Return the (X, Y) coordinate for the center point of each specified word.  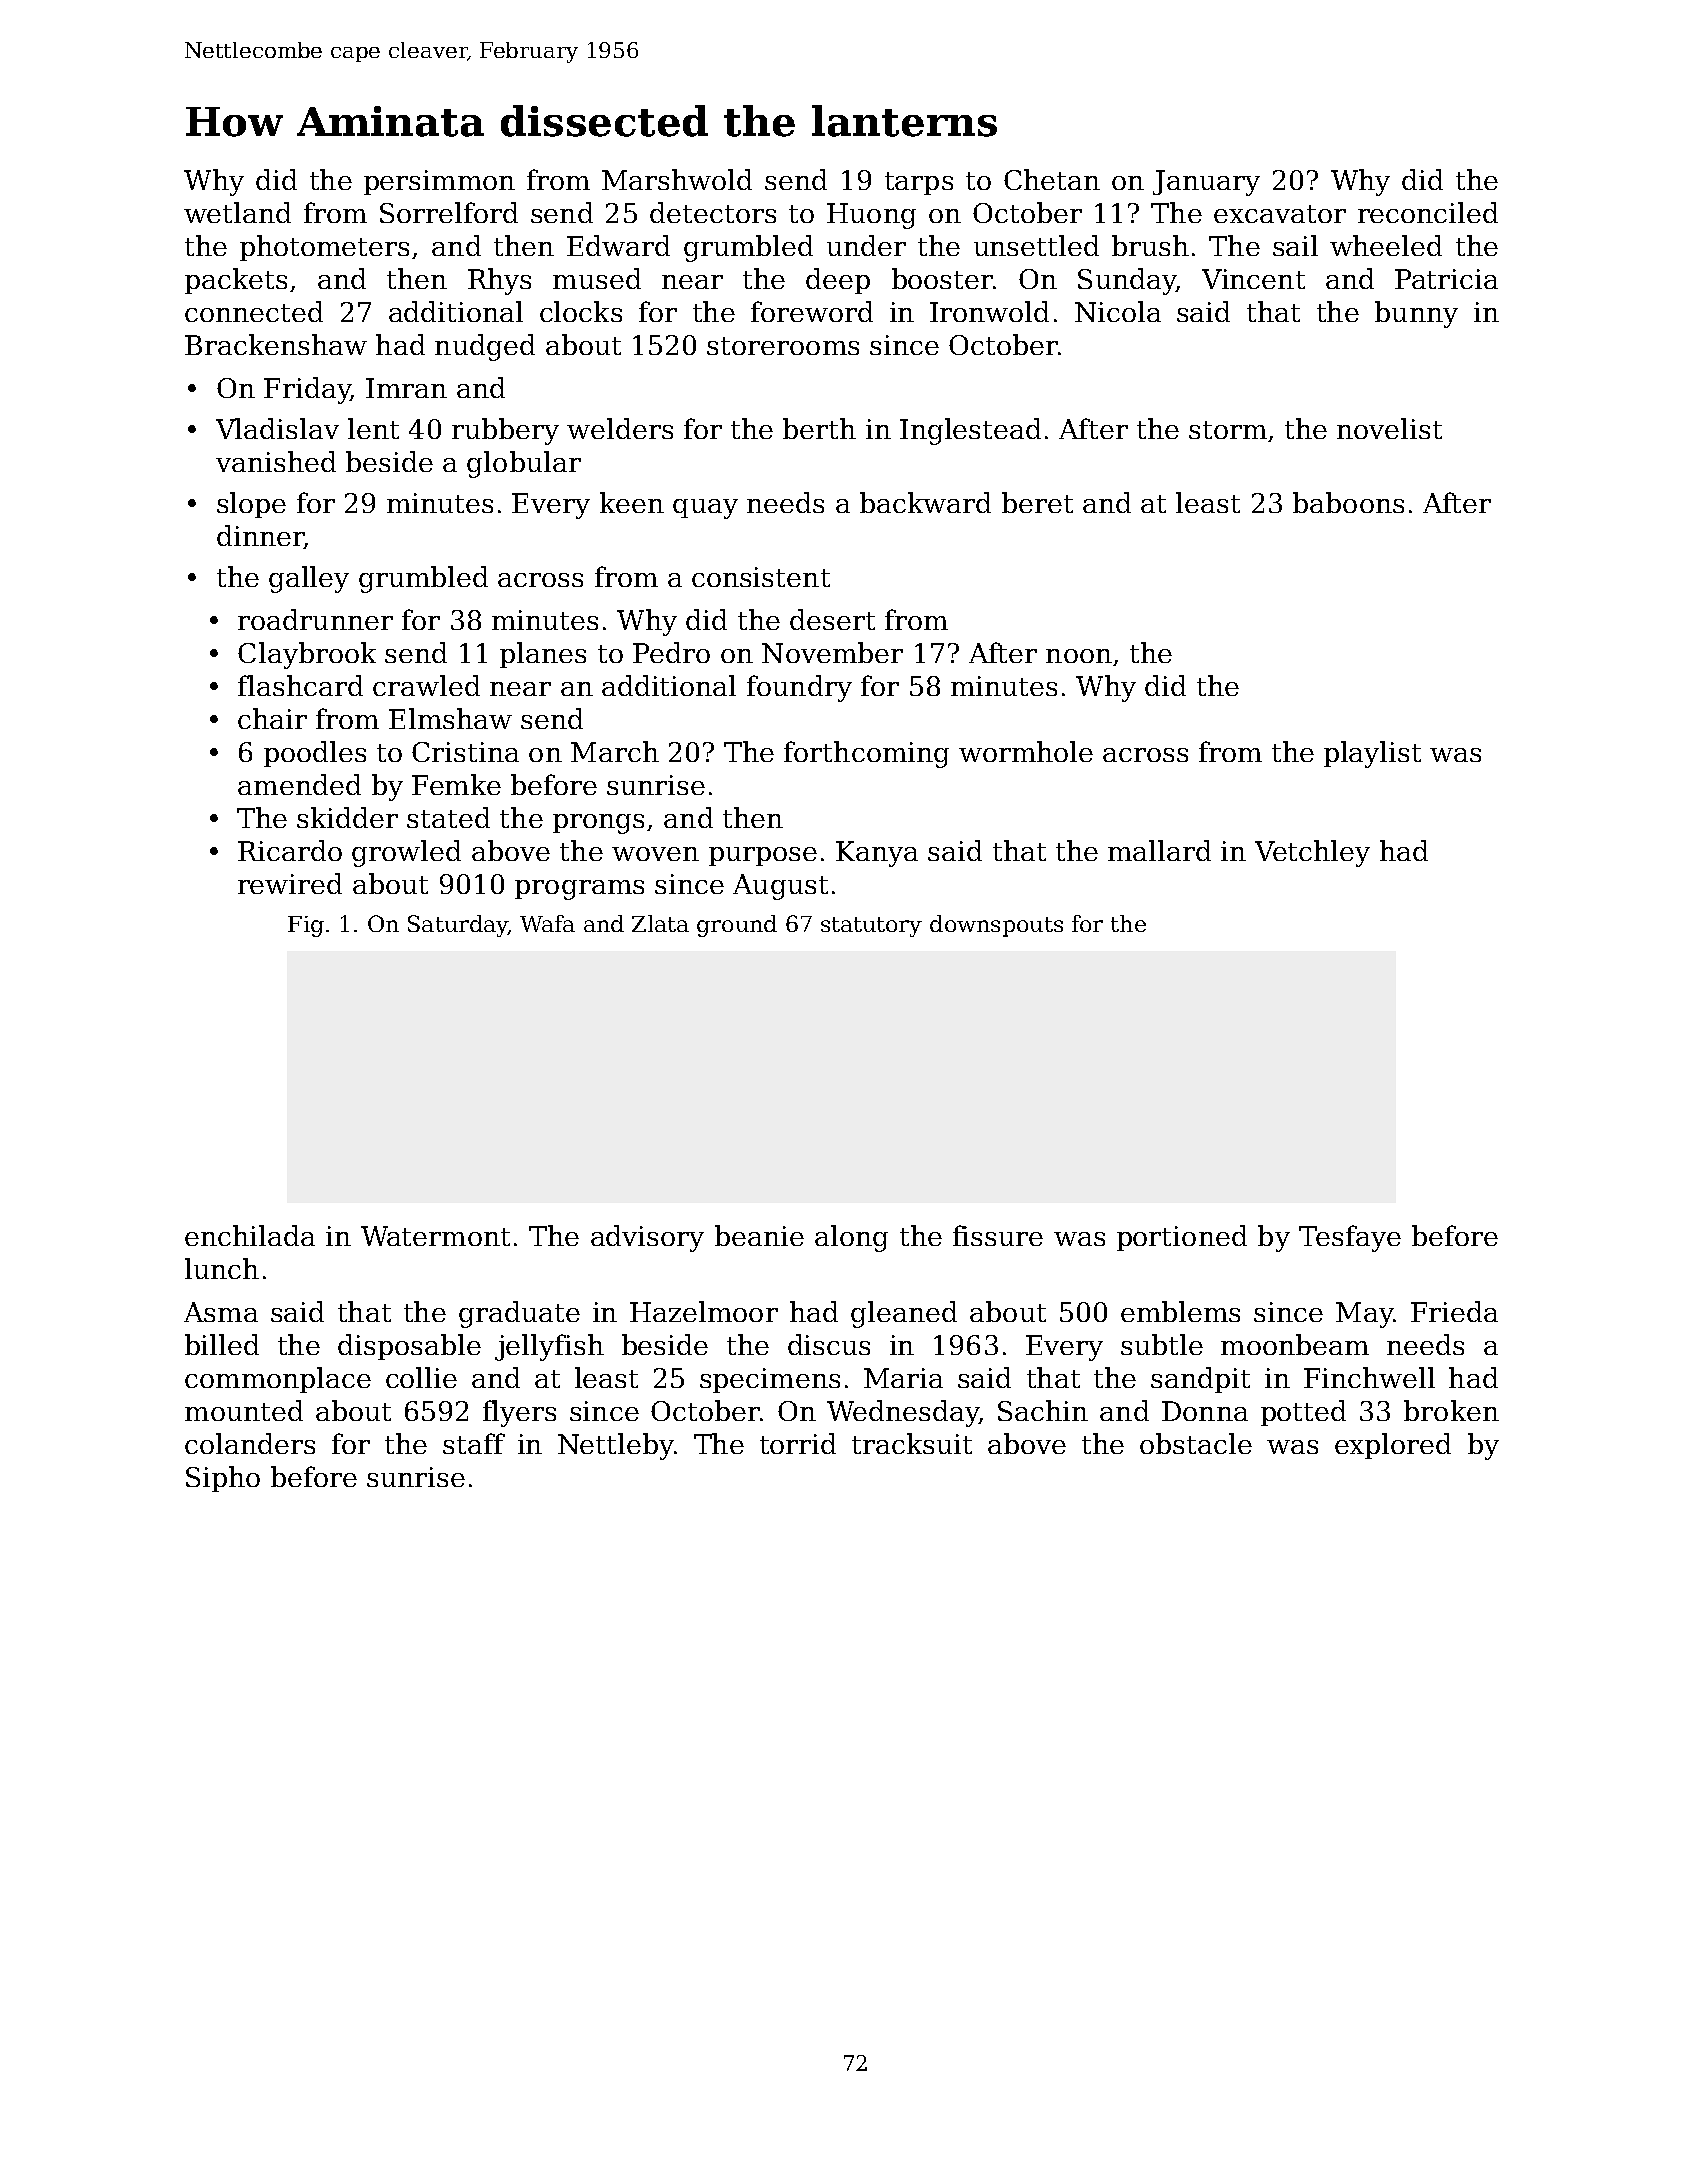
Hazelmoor (704, 1311)
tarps (919, 183)
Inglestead (970, 431)
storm (1228, 430)
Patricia (1446, 279)
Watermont (435, 1236)
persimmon (439, 182)
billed (222, 1344)
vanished (276, 461)
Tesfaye (1350, 1238)
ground (737, 926)
